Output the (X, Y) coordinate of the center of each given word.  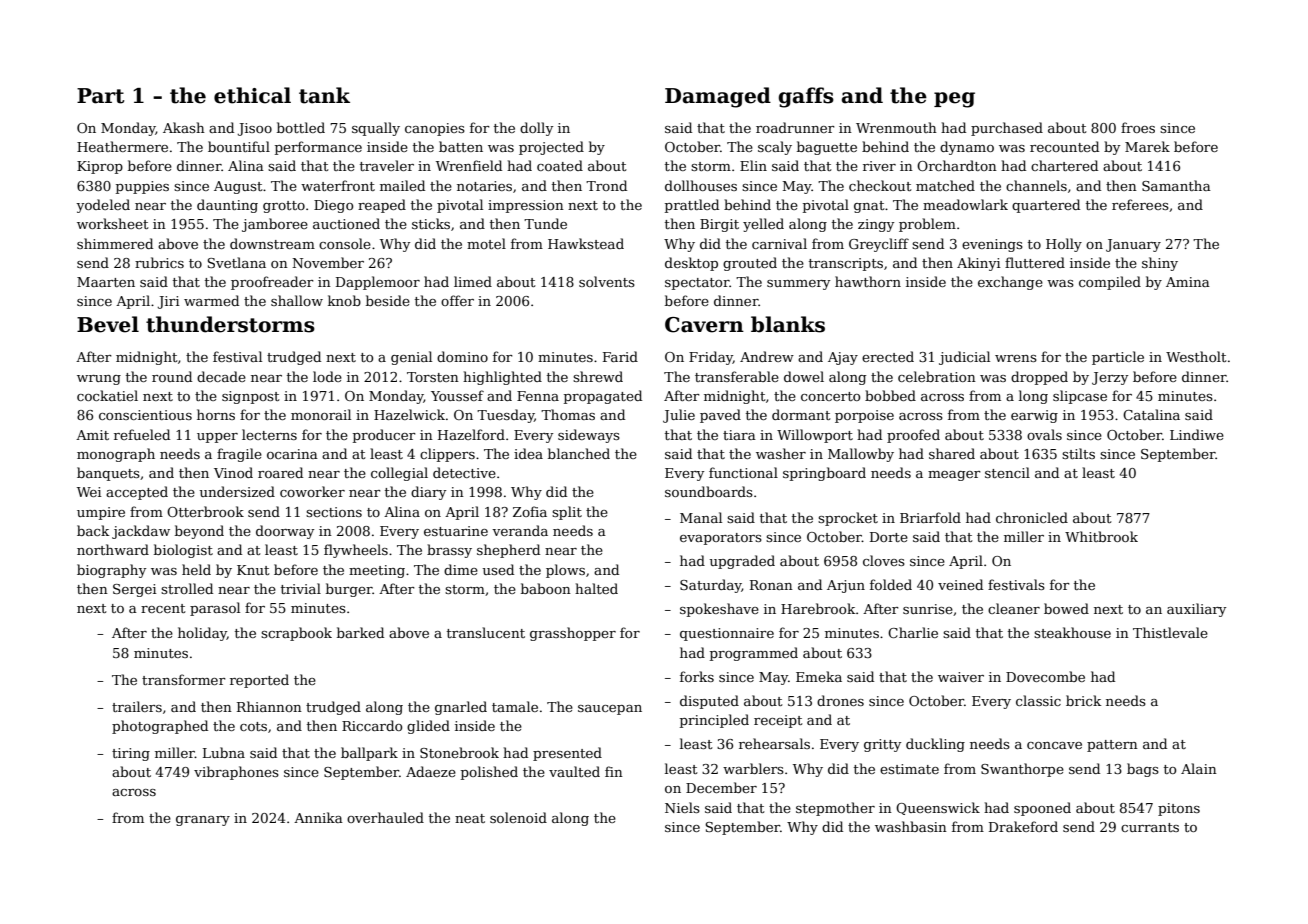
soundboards (709, 491)
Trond (606, 185)
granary (203, 821)
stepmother (835, 809)
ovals (1044, 434)
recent (163, 608)
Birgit (719, 225)
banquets (108, 474)
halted (596, 588)
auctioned (346, 223)
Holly (1064, 245)
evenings (992, 245)
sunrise (928, 609)
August (238, 187)
